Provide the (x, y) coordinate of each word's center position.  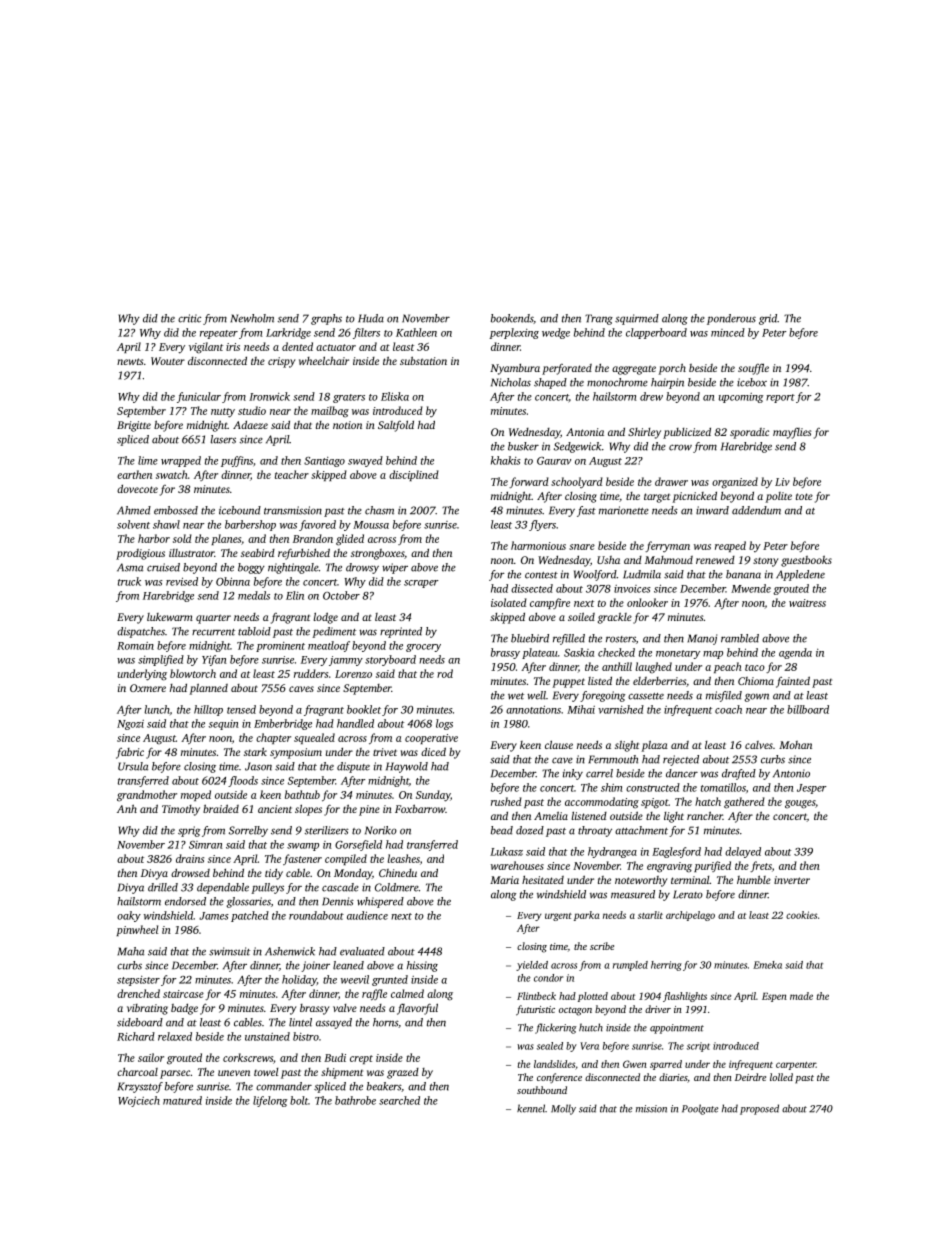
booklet (364, 709)
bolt (299, 1100)
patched (250, 916)
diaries (673, 1077)
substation (423, 360)
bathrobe (355, 1100)
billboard (808, 709)
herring (666, 966)
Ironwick (269, 396)
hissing (422, 966)
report (780, 398)
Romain (135, 646)
